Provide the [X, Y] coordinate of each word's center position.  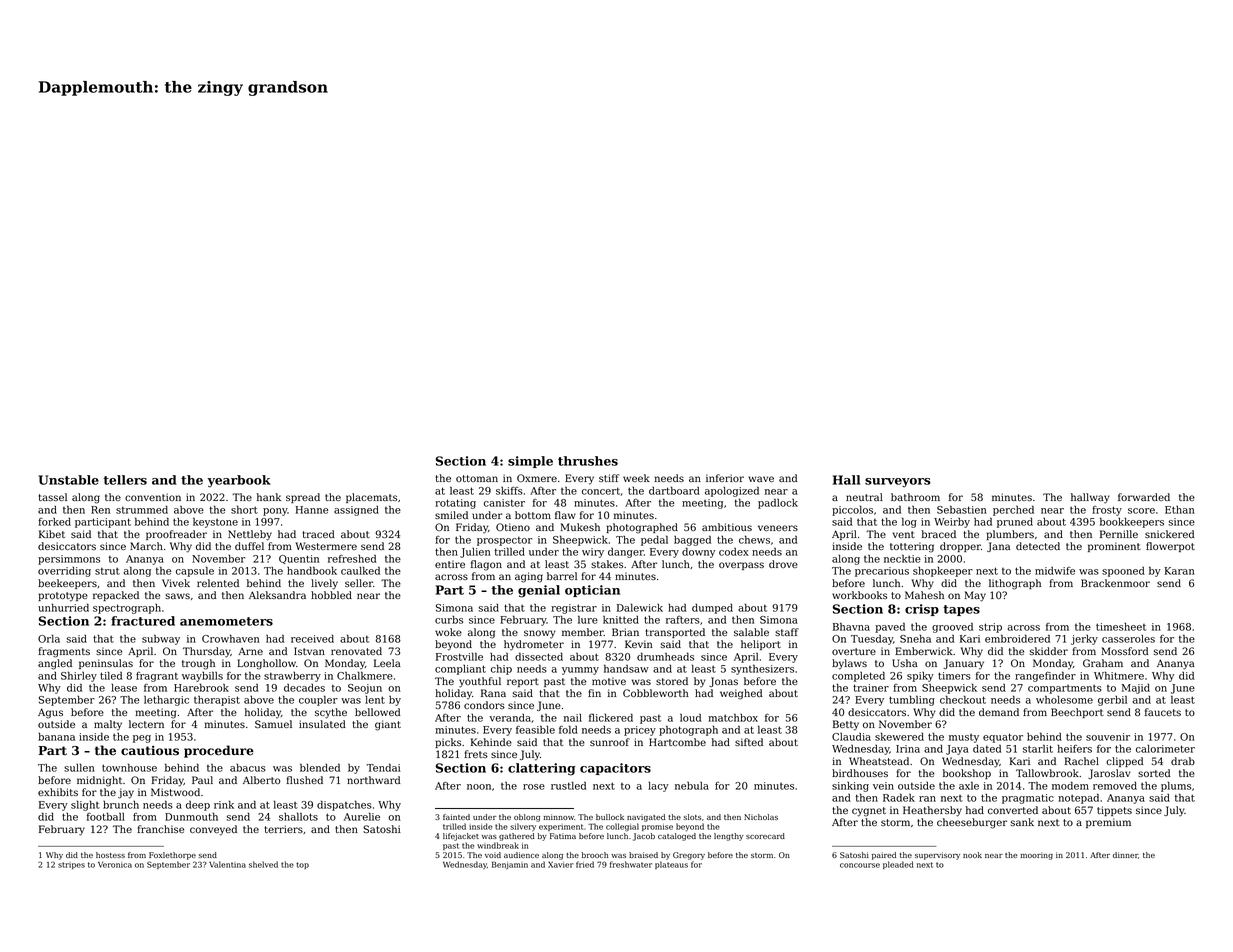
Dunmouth [191, 817]
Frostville [459, 656]
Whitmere [1119, 675]
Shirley [79, 676]
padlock [778, 503]
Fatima [563, 836]
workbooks [859, 595]
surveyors [898, 483]
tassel [53, 497]
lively [324, 584]
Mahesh [924, 595]
